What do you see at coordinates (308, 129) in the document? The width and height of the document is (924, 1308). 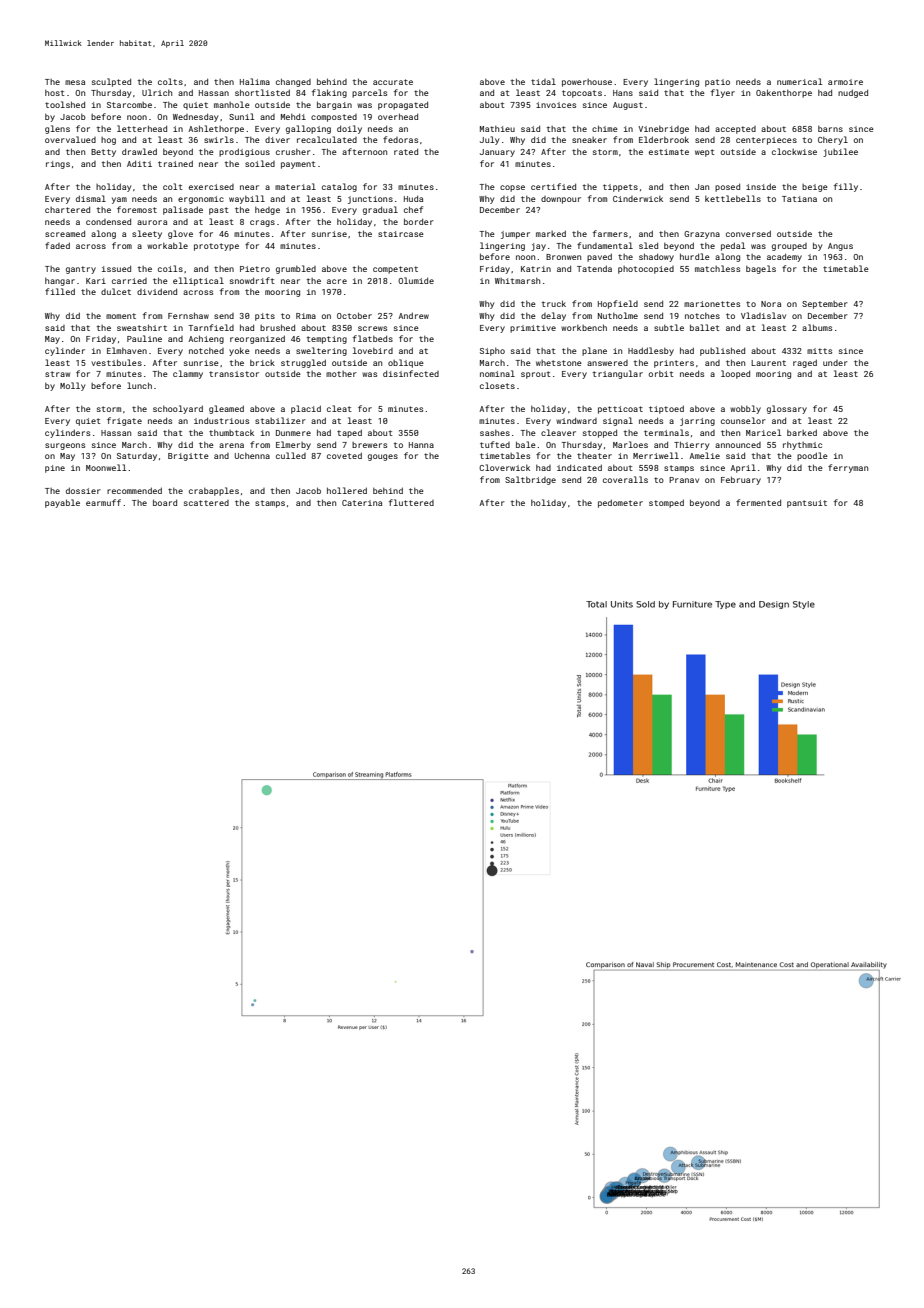 I see `galloping` at bounding box center [308, 129].
